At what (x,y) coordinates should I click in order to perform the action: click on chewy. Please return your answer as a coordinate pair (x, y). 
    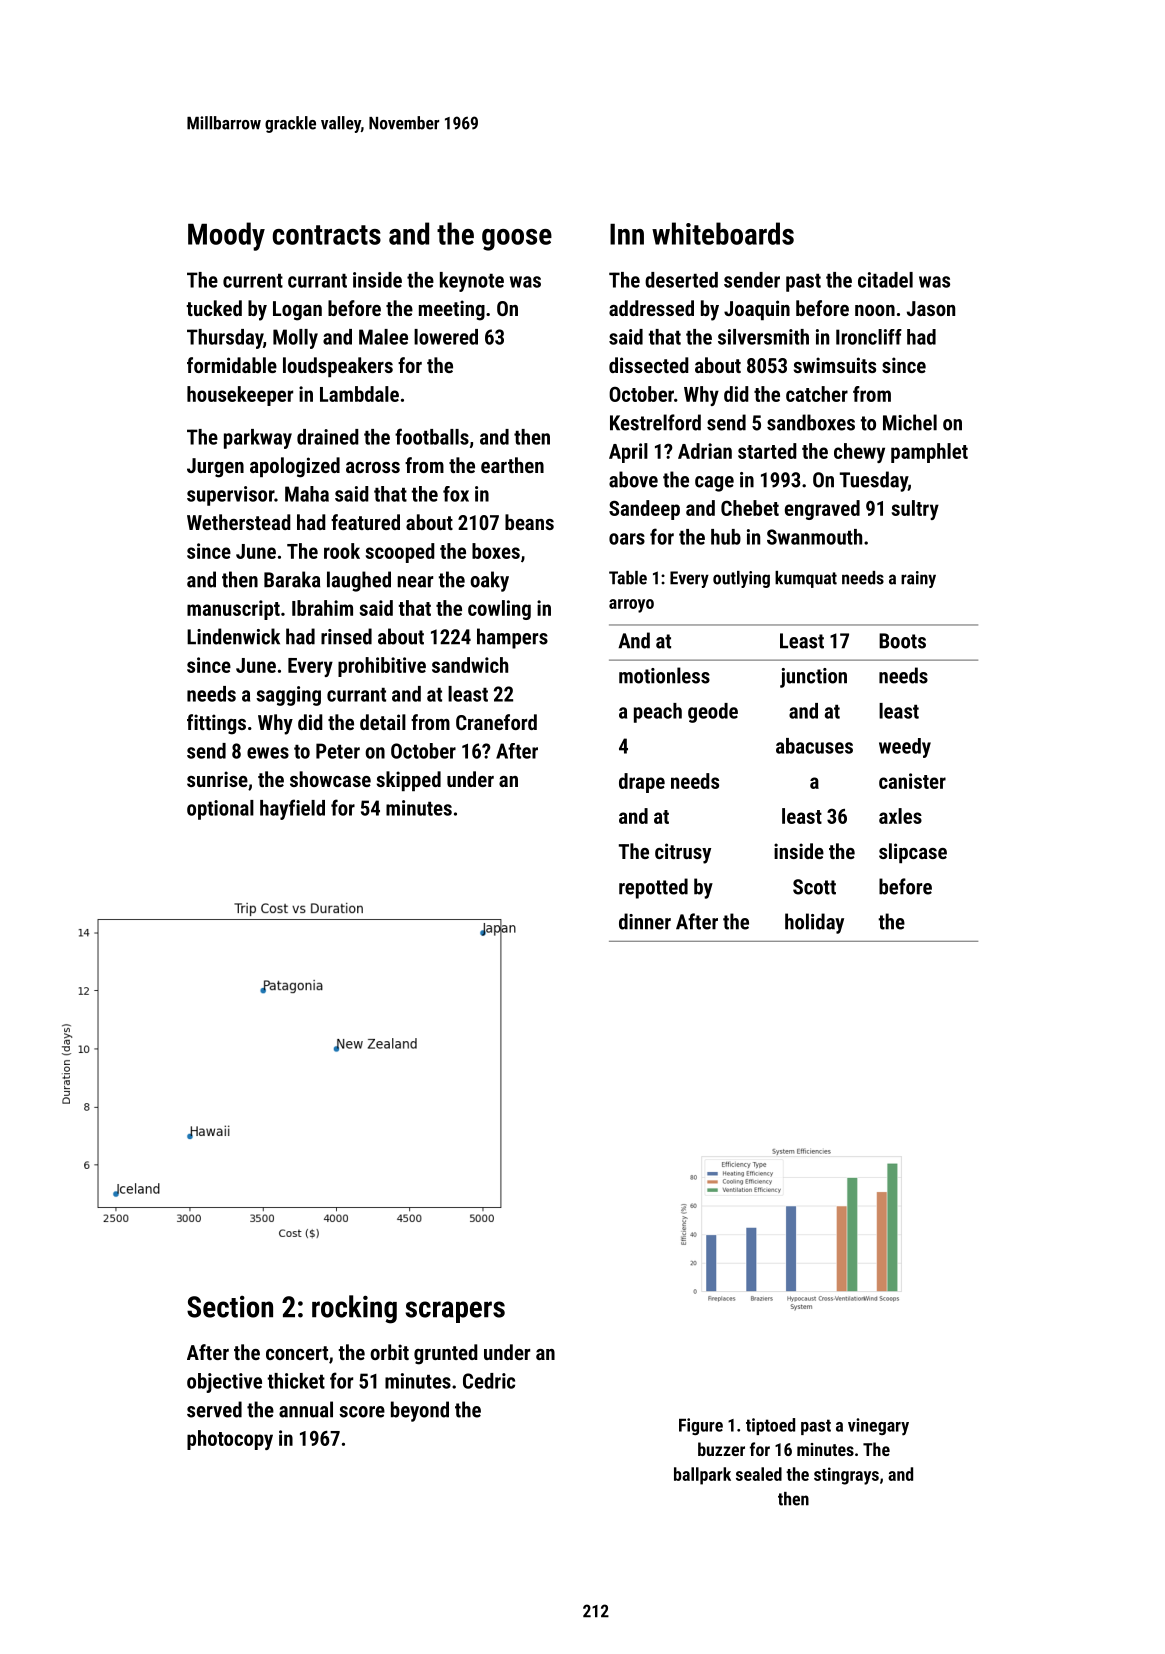
    Looking at the image, I should click on (859, 453).
